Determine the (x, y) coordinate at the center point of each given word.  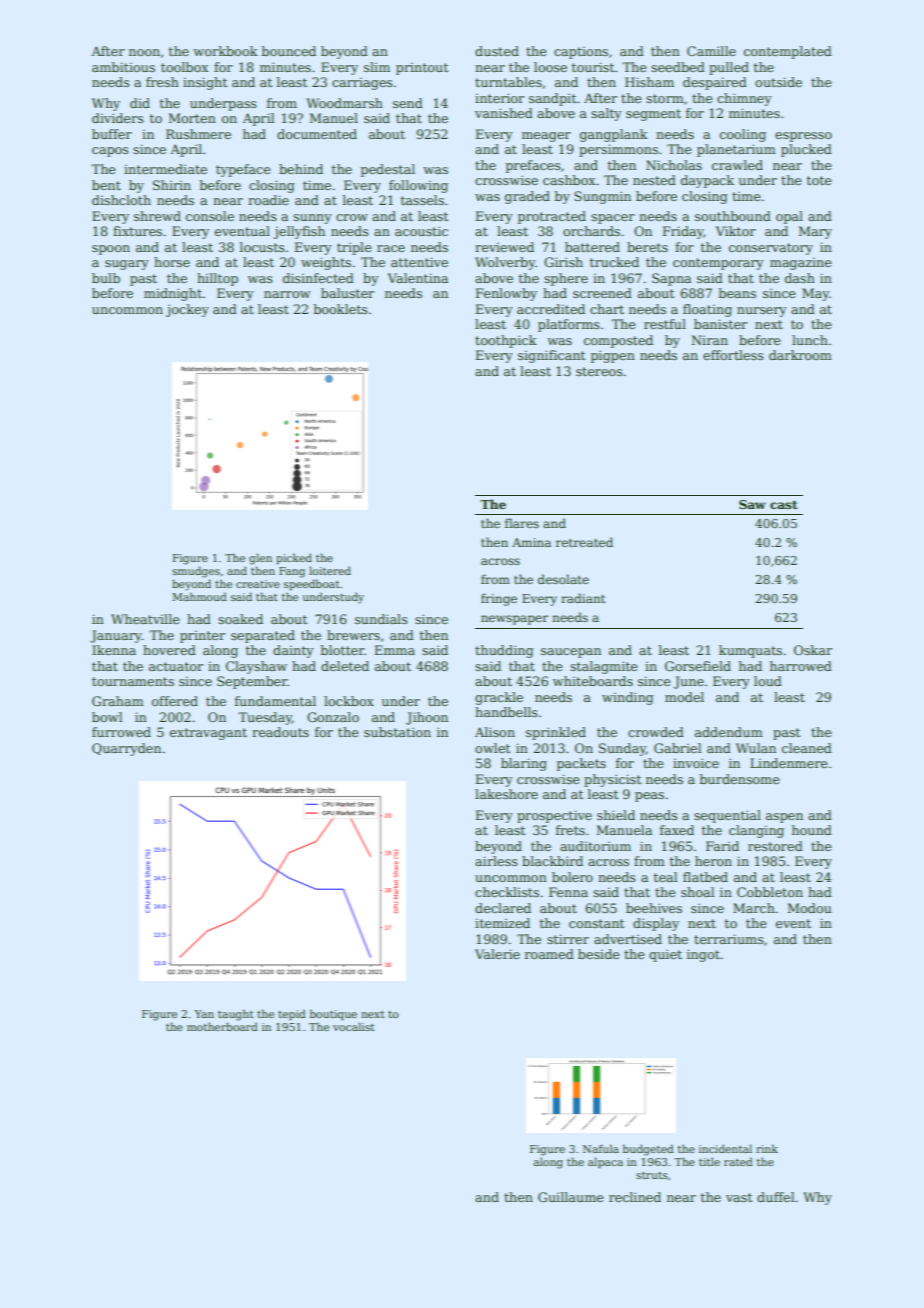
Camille (711, 51)
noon (144, 52)
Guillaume (570, 1197)
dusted (497, 51)
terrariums (728, 939)
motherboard (222, 1026)
